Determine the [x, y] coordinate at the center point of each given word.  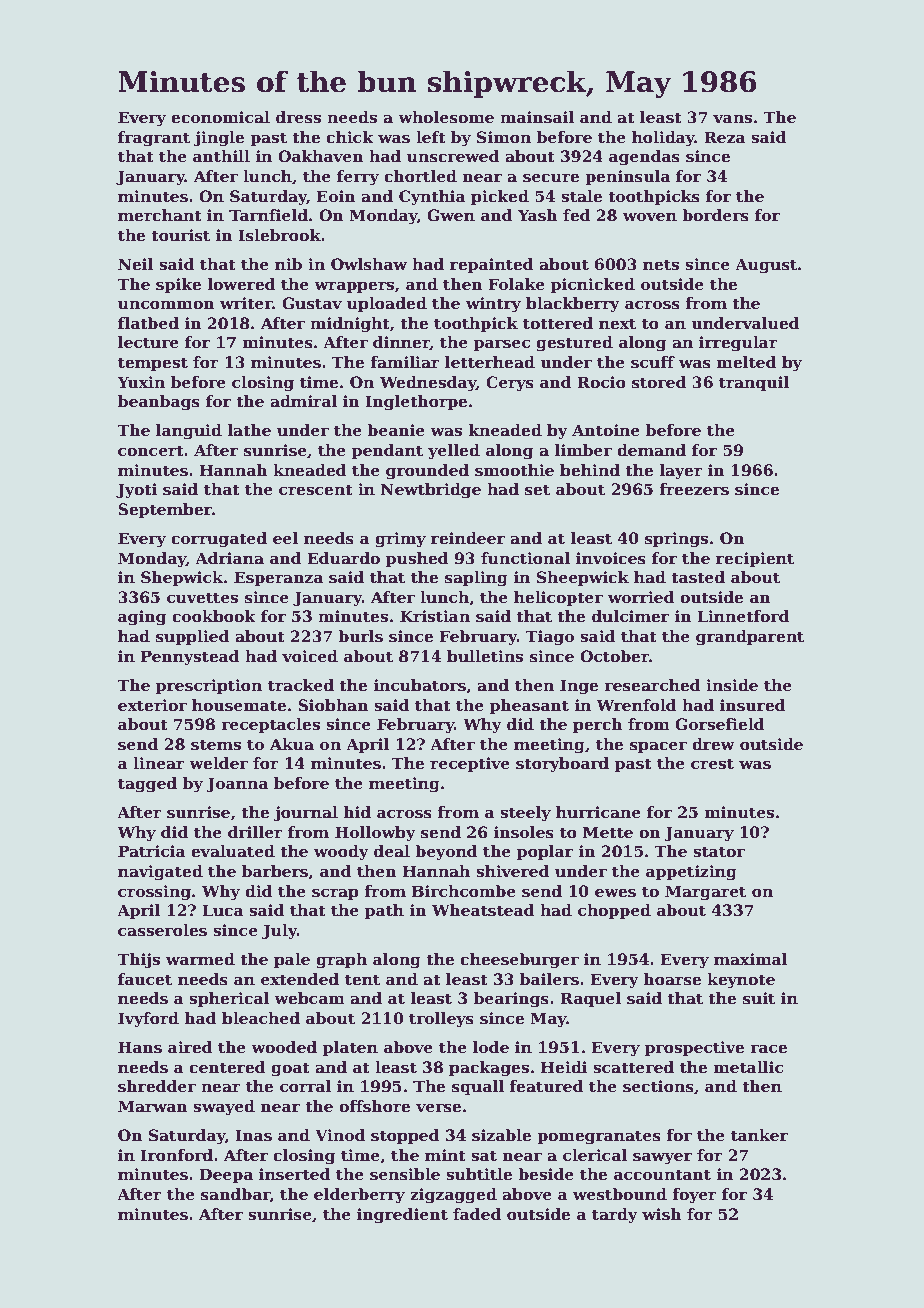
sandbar [235, 1195]
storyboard [562, 765]
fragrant [154, 139]
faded [477, 1214]
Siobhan [333, 705]
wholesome [446, 117]
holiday [663, 139]
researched [652, 685]
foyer [694, 1196]
